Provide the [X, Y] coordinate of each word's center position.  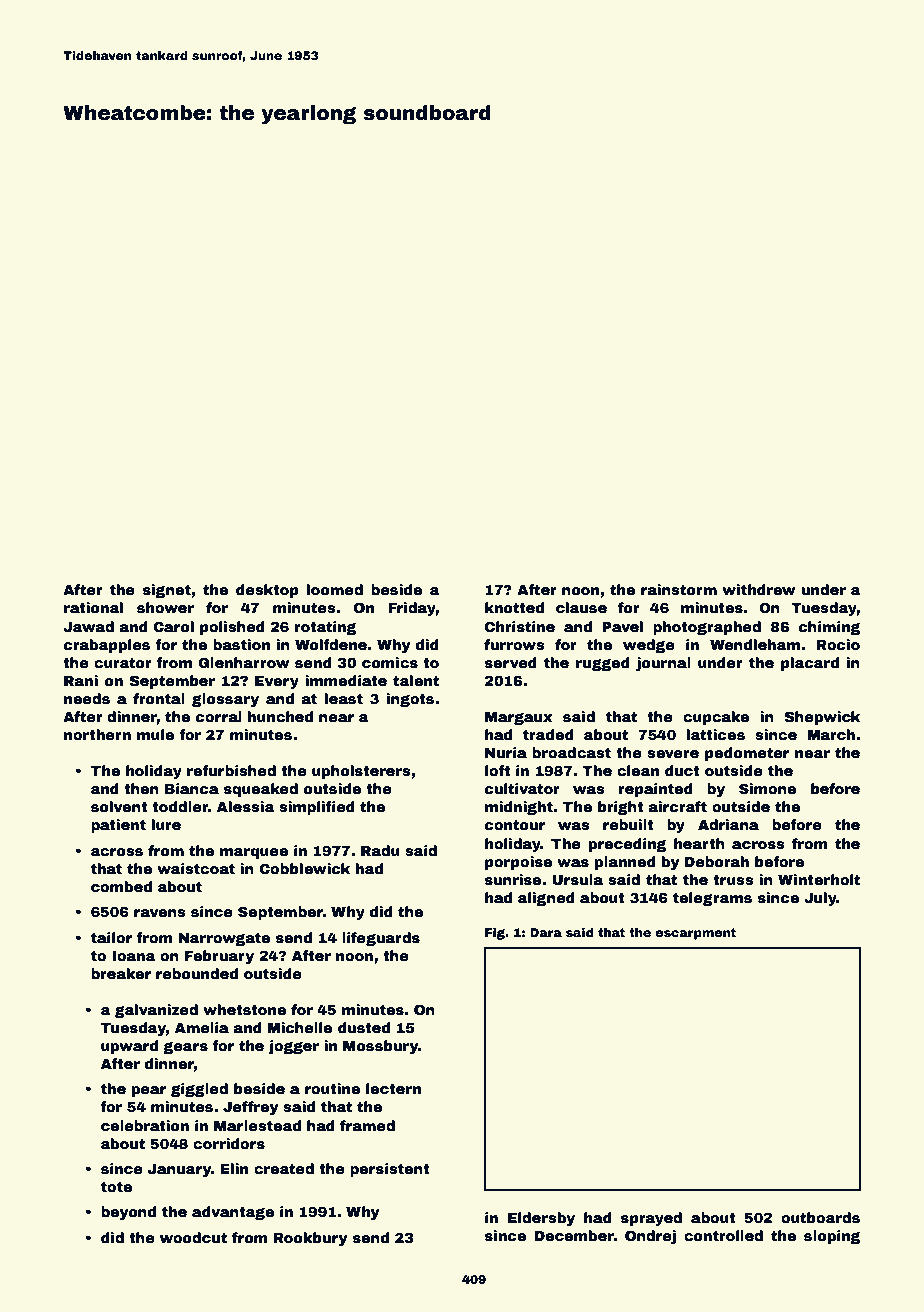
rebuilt [628, 824]
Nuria [506, 752]
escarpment [695, 934]
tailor [111, 937]
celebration [145, 1125]
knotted [514, 607]
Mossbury [380, 1047]
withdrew [759, 589]
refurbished [231, 770]
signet [167, 591]
